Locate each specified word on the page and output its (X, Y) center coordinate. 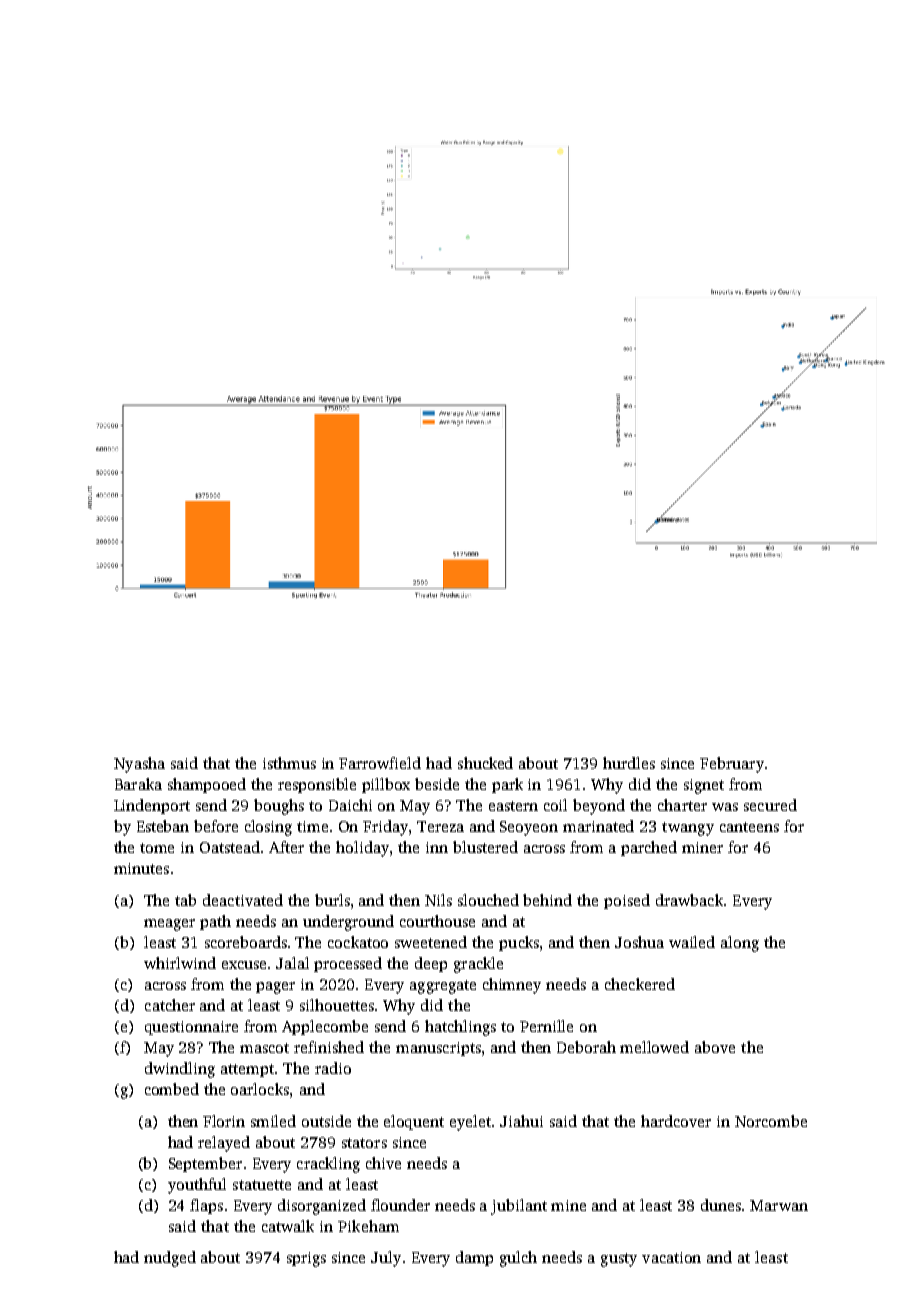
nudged (170, 1259)
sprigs (306, 1259)
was (725, 807)
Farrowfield (380, 763)
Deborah (586, 1047)
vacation (671, 1257)
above (715, 1047)
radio (333, 1068)
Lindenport (152, 806)
